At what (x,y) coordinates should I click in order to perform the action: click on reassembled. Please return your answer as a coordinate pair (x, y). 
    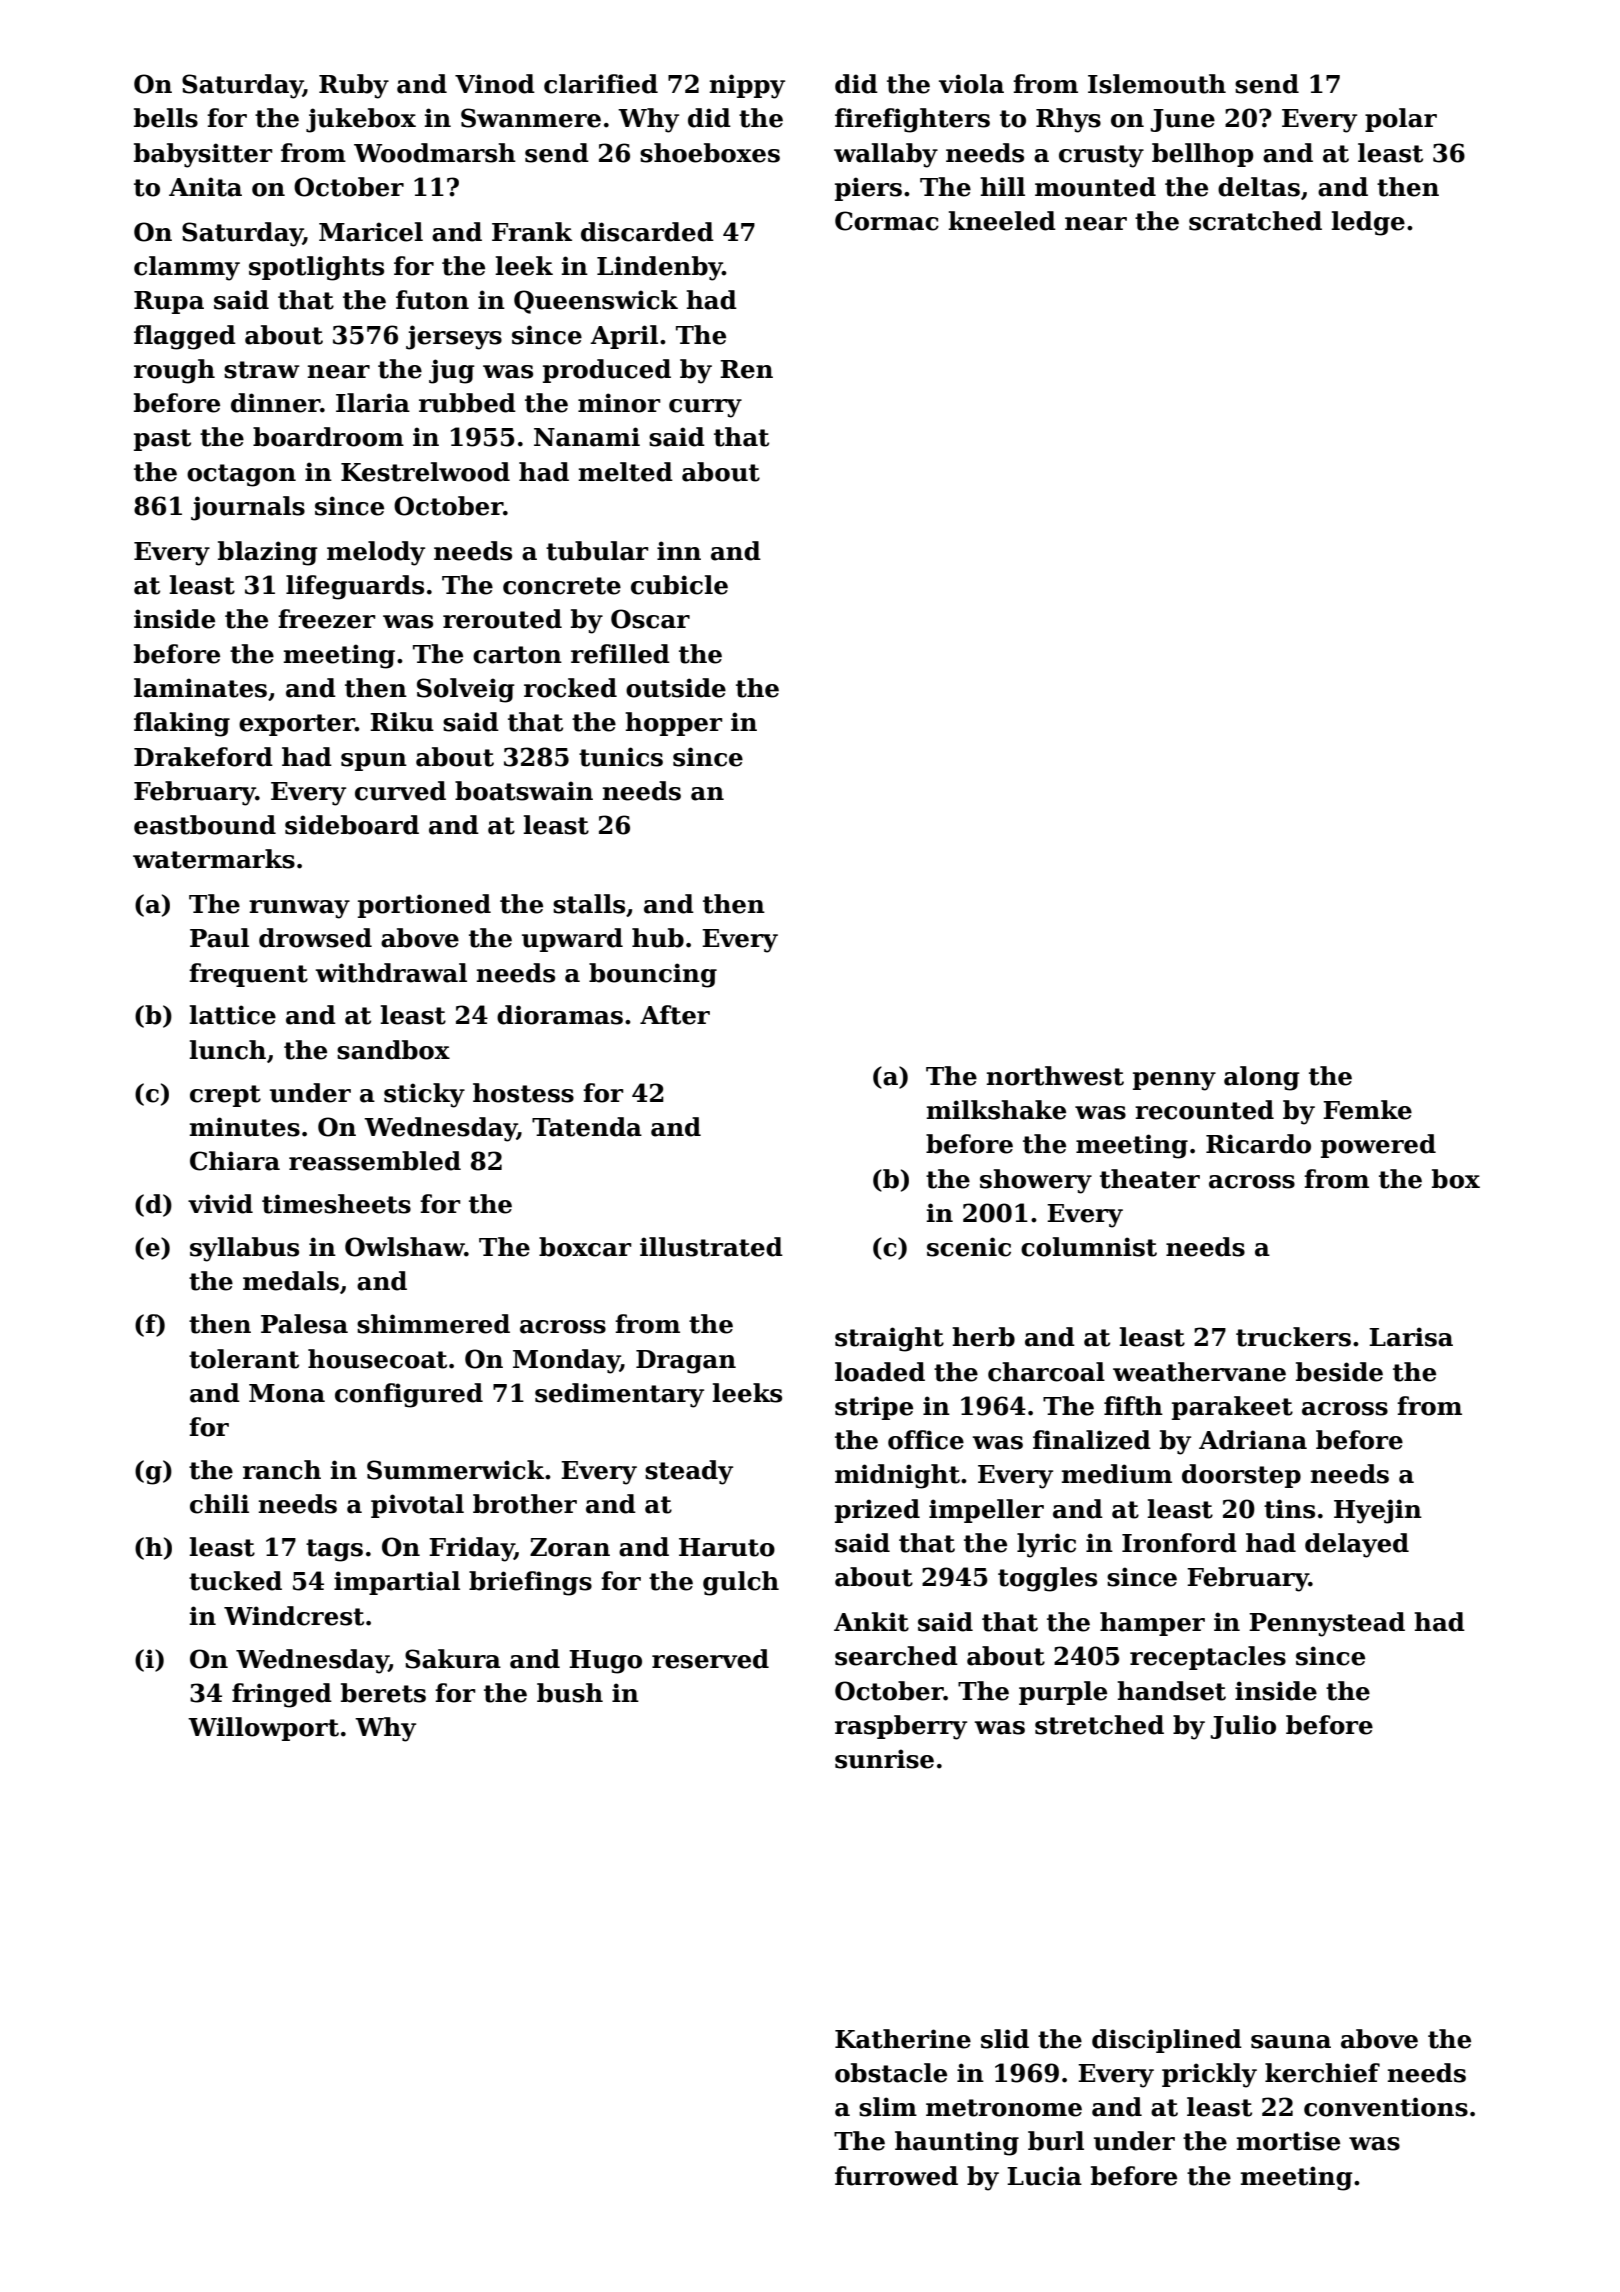
    Looking at the image, I should click on (375, 1161).
